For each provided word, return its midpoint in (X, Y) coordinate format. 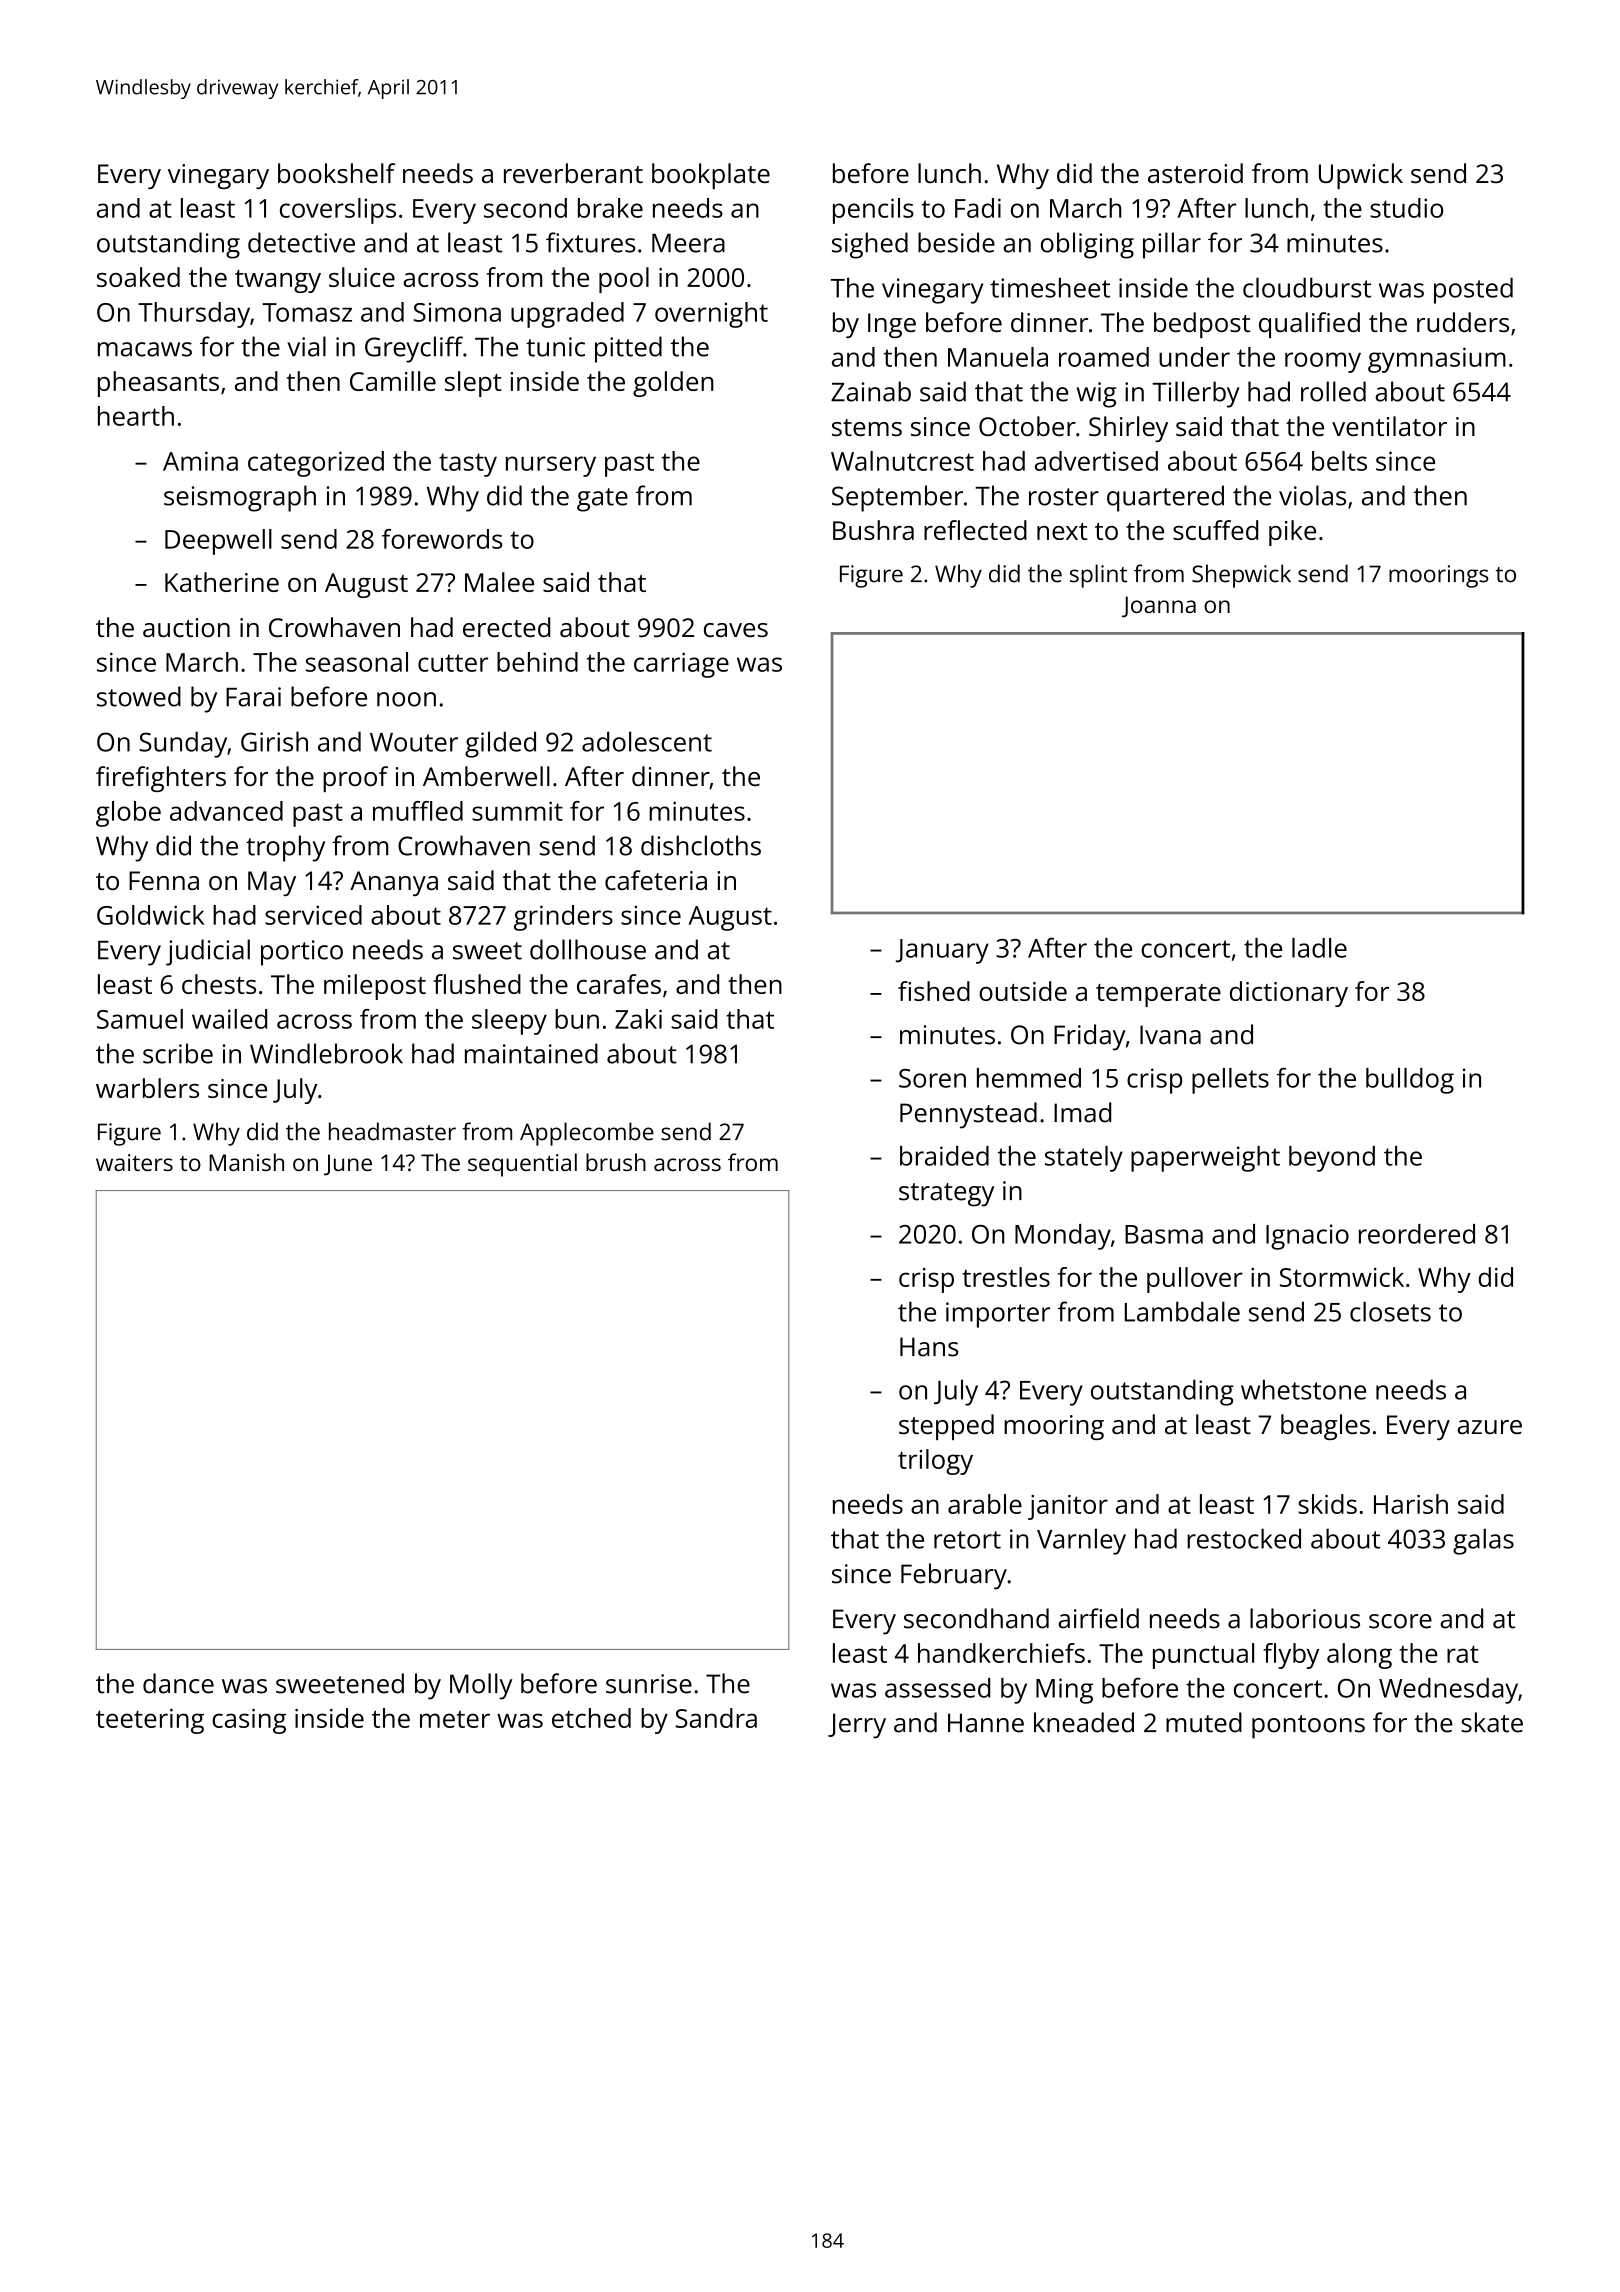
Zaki (638, 1019)
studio (1407, 208)
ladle (1319, 948)
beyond (1332, 1159)
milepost (375, 987)
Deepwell (218, 542)
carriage (681, 665)
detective (301, 242)
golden (673, 384)
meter (455, 1719)
